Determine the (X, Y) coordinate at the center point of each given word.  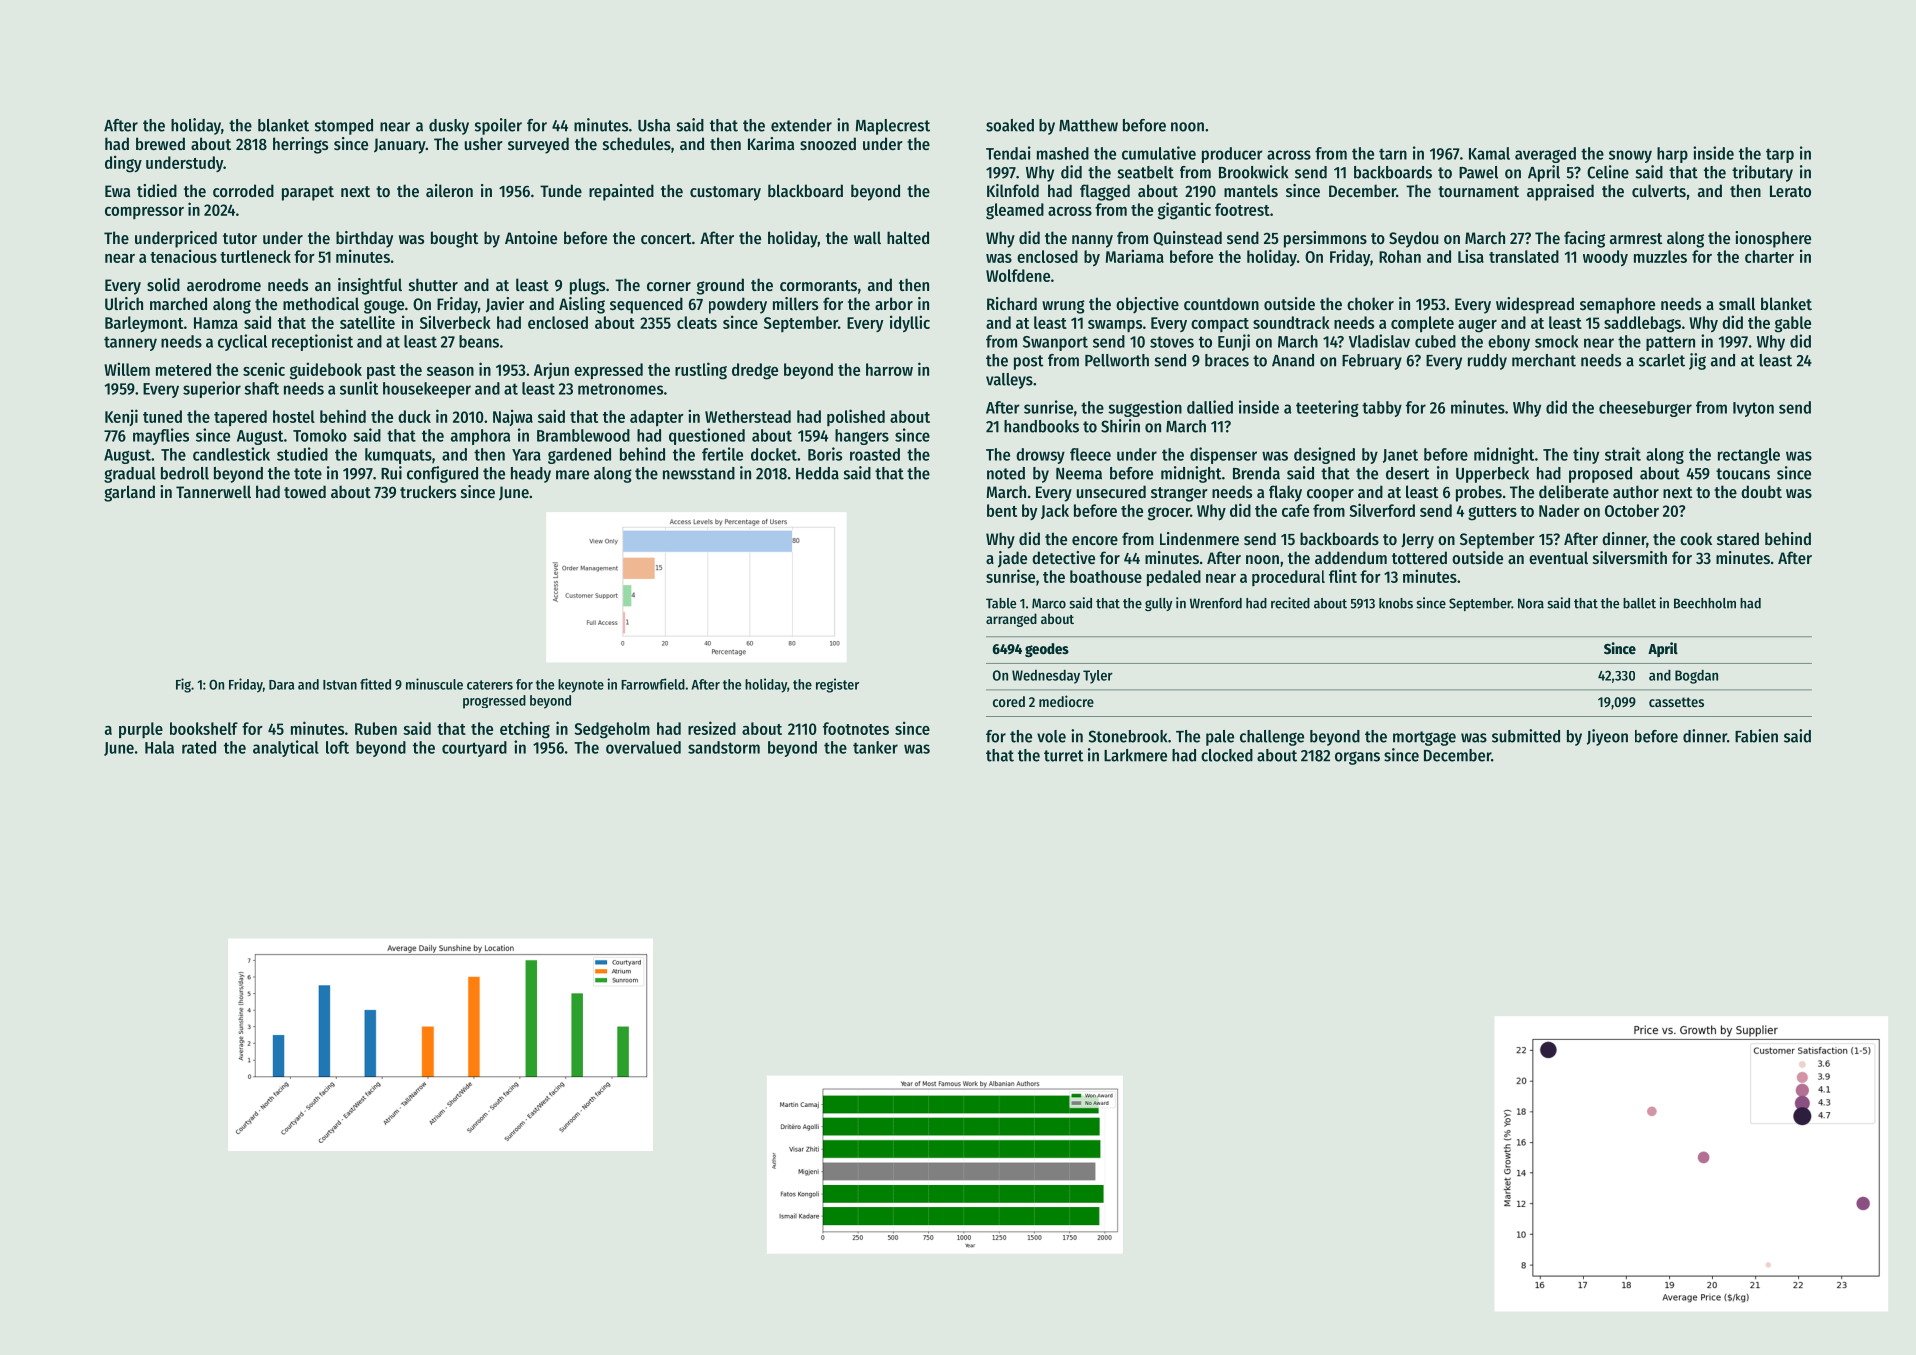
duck (414, 416)
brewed (160, 143)
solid (163, 284)
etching (525, 730)
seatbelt (1146, 172)
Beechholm (1705, 603)
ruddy (1487, 362)
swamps (1115, 326)
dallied (1210, 407)
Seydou (1413, 239)
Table (1001, 603)
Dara (281, 685)
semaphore (1617, 305)
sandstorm (724, 747)
